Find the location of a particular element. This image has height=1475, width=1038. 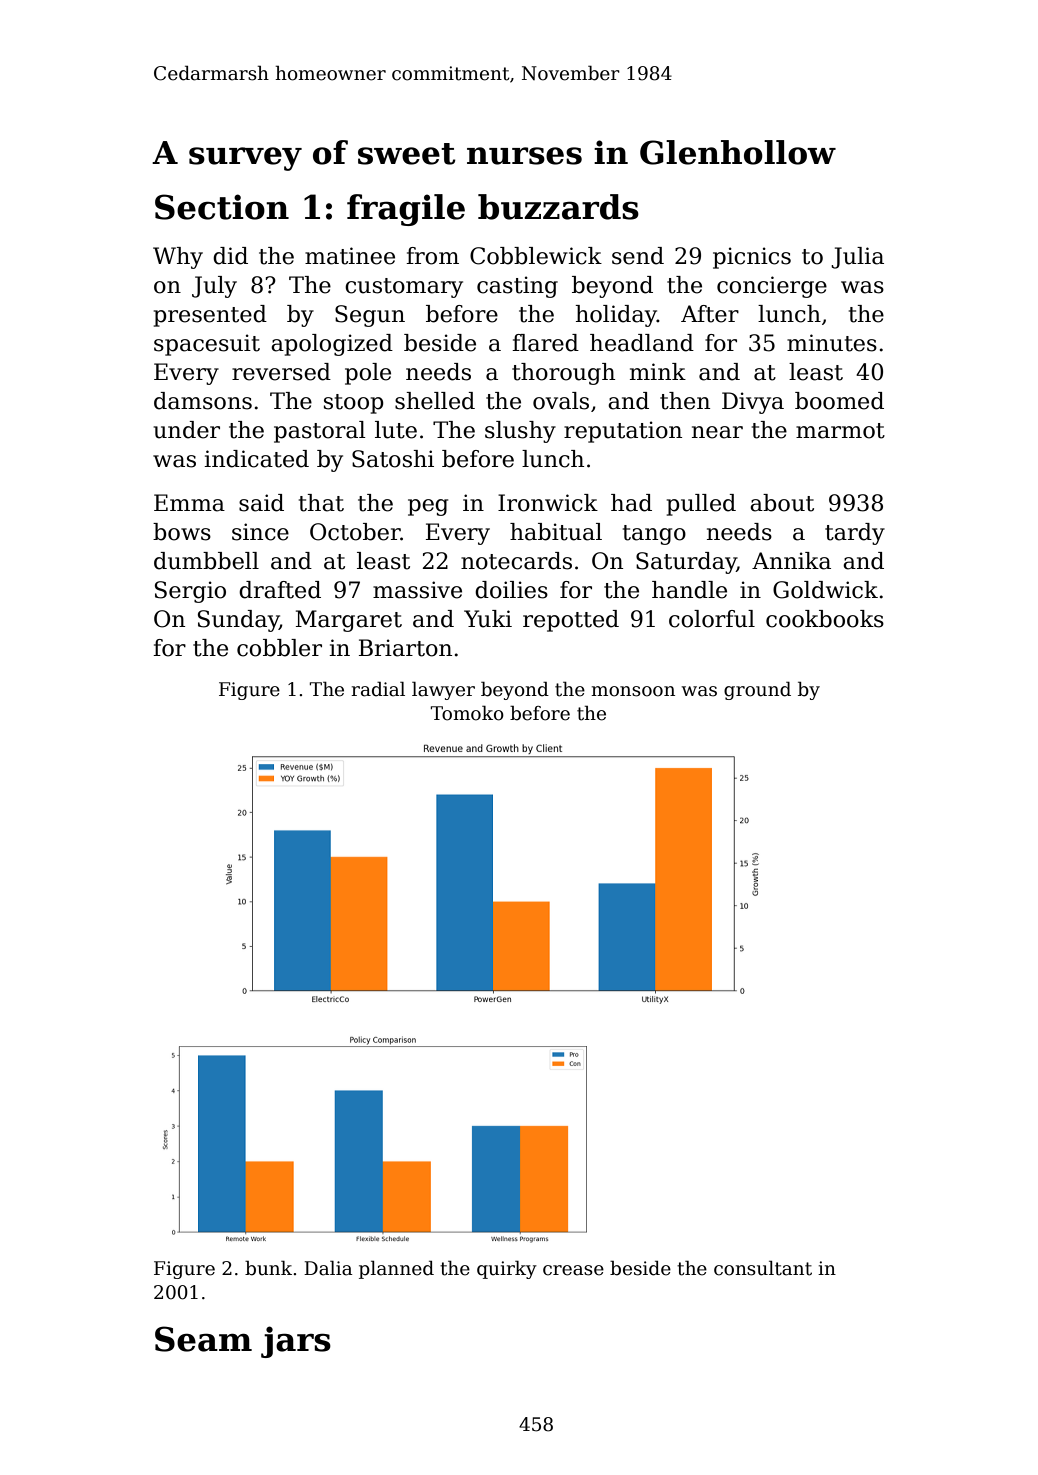

monsoon is located at coordinates (633, 691).
